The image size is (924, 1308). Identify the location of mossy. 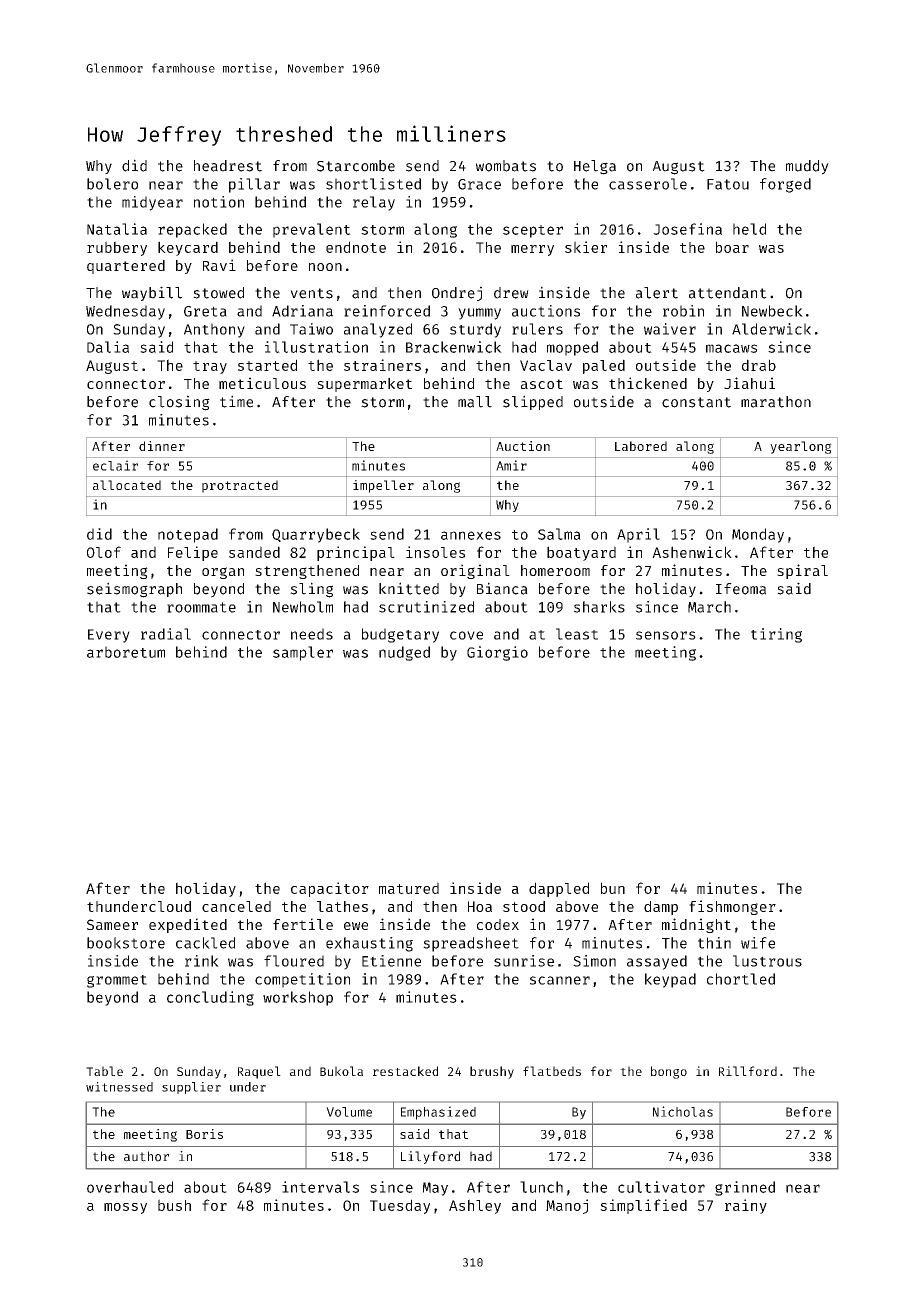
(125, 1208).
